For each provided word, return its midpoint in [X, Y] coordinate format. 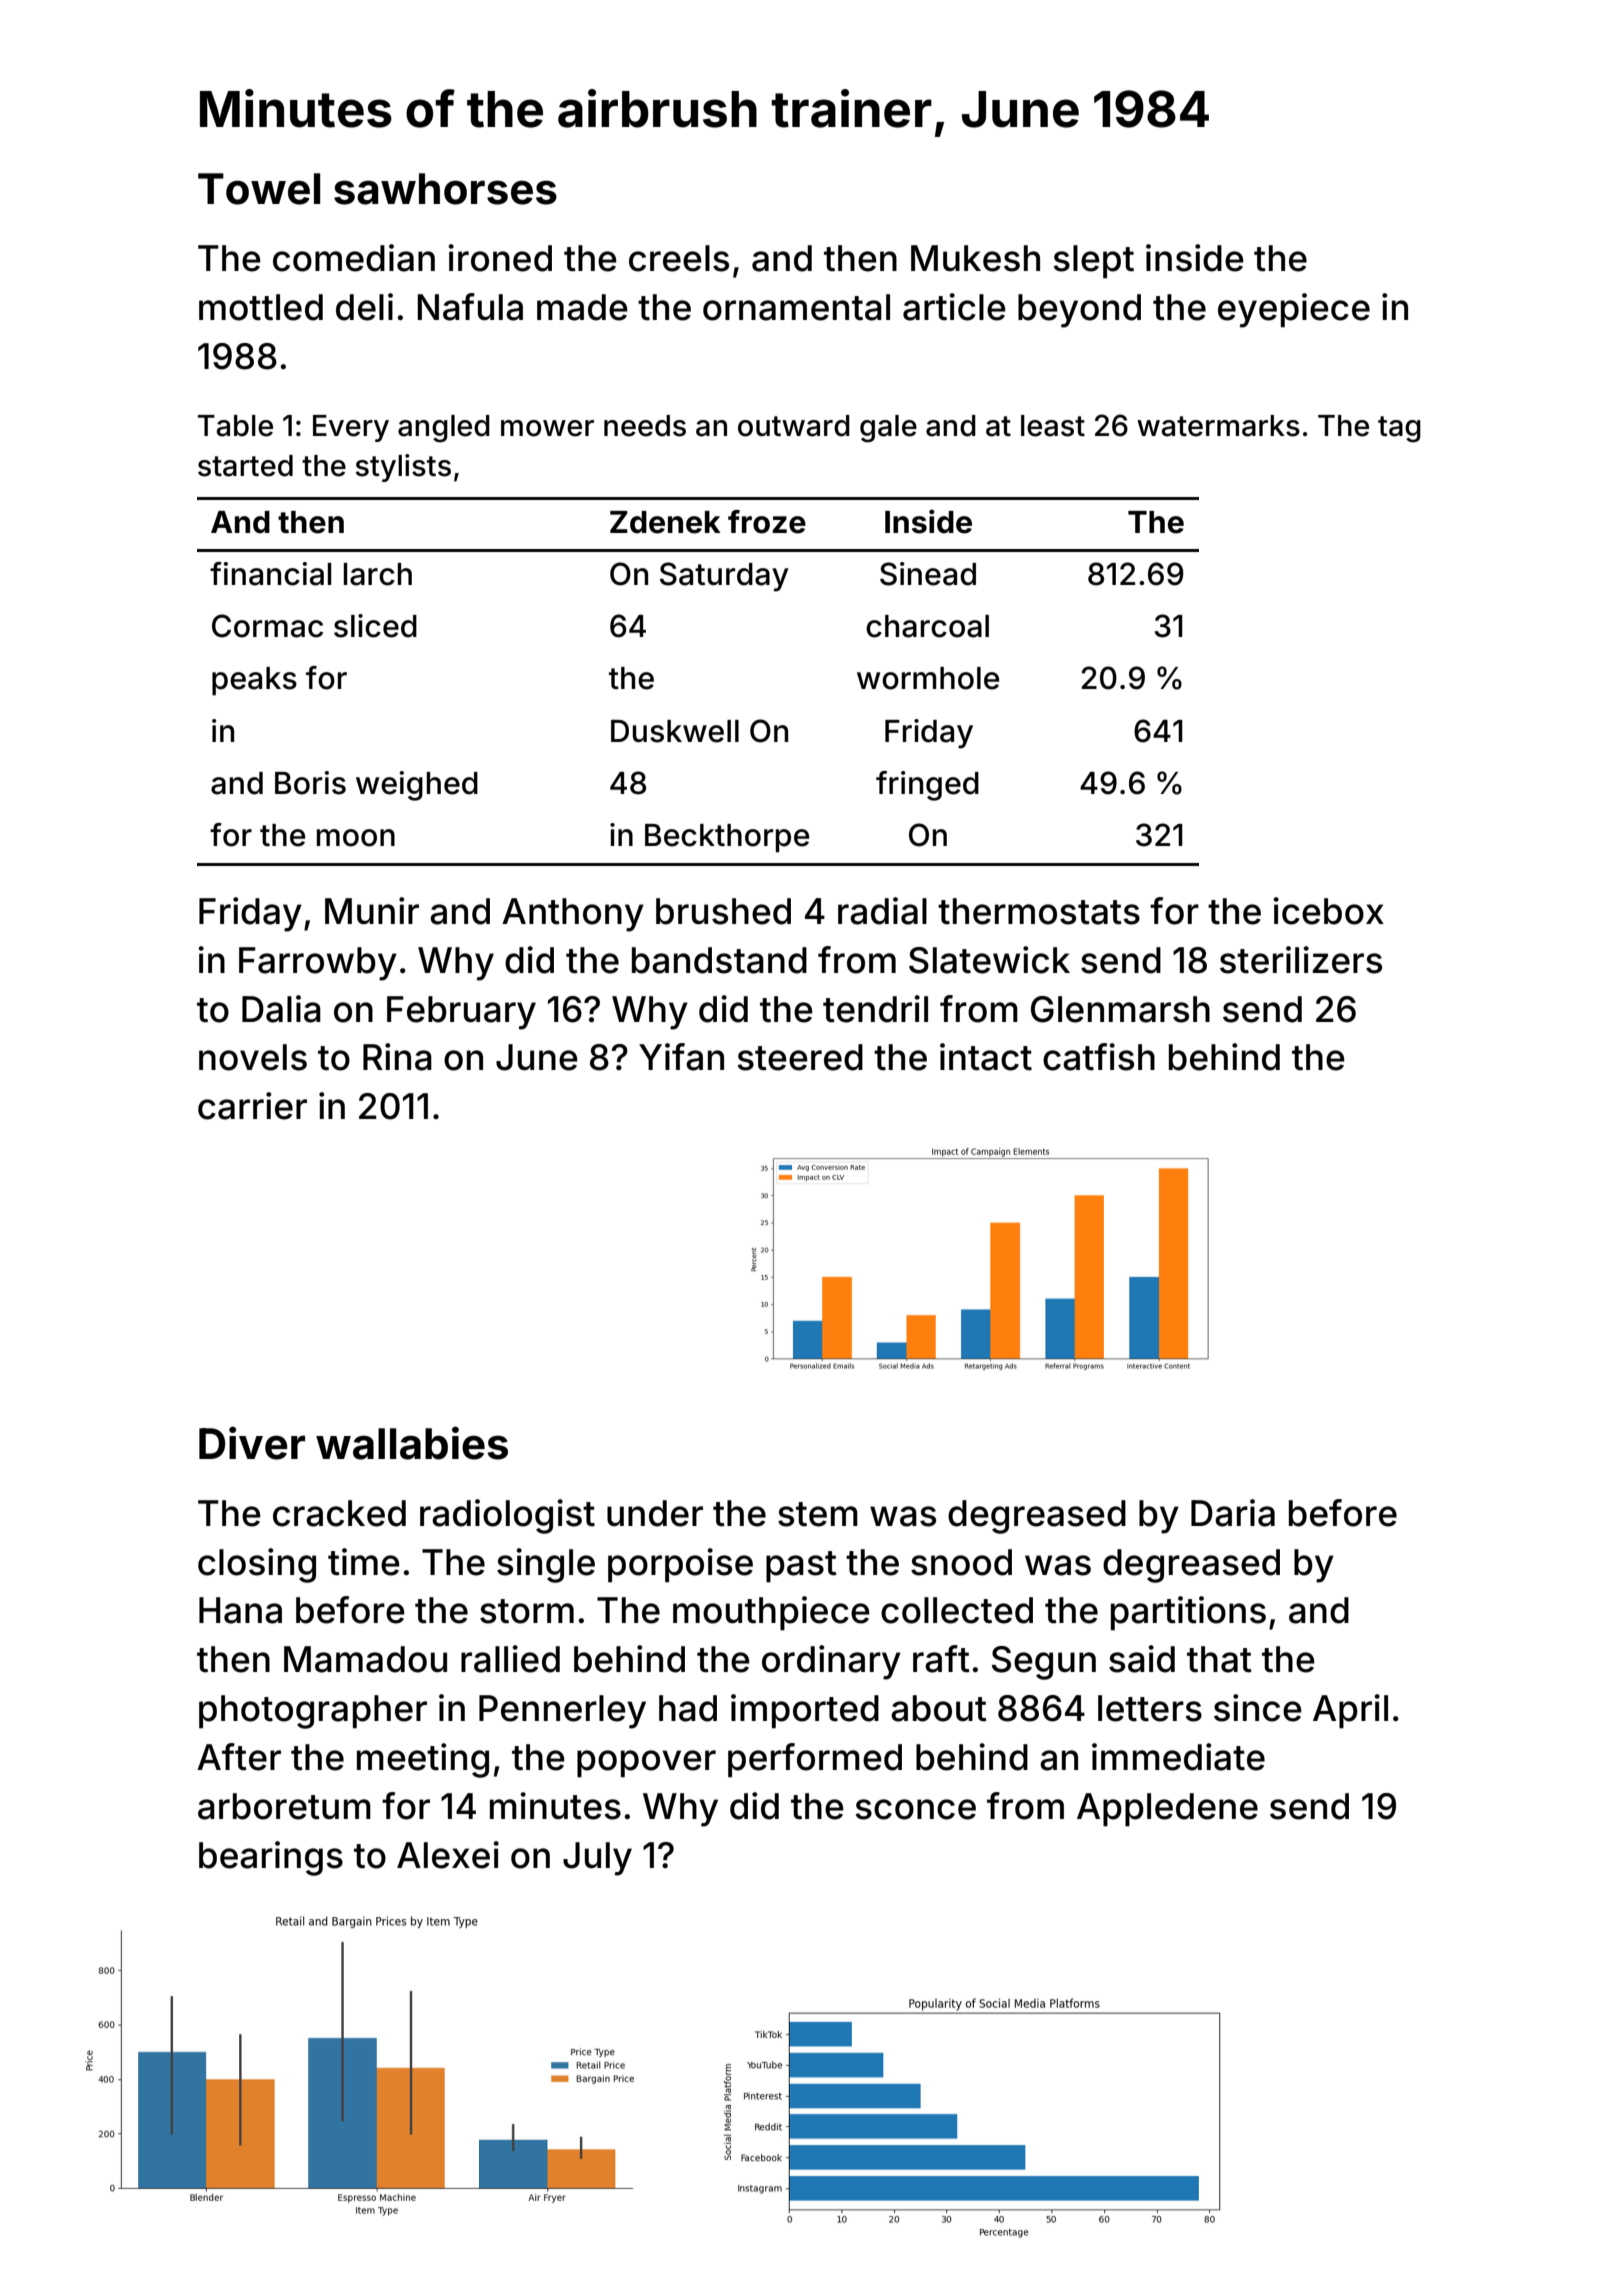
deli [364, 307]
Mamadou [365, 1659]
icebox [1328, 911]
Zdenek [665, 522]
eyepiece [1294, 310]
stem [818, 1514]
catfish [1099, 1057]
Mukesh [975, 258]
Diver [252, 1443]
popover [646, 1764]
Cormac [267, 626]
